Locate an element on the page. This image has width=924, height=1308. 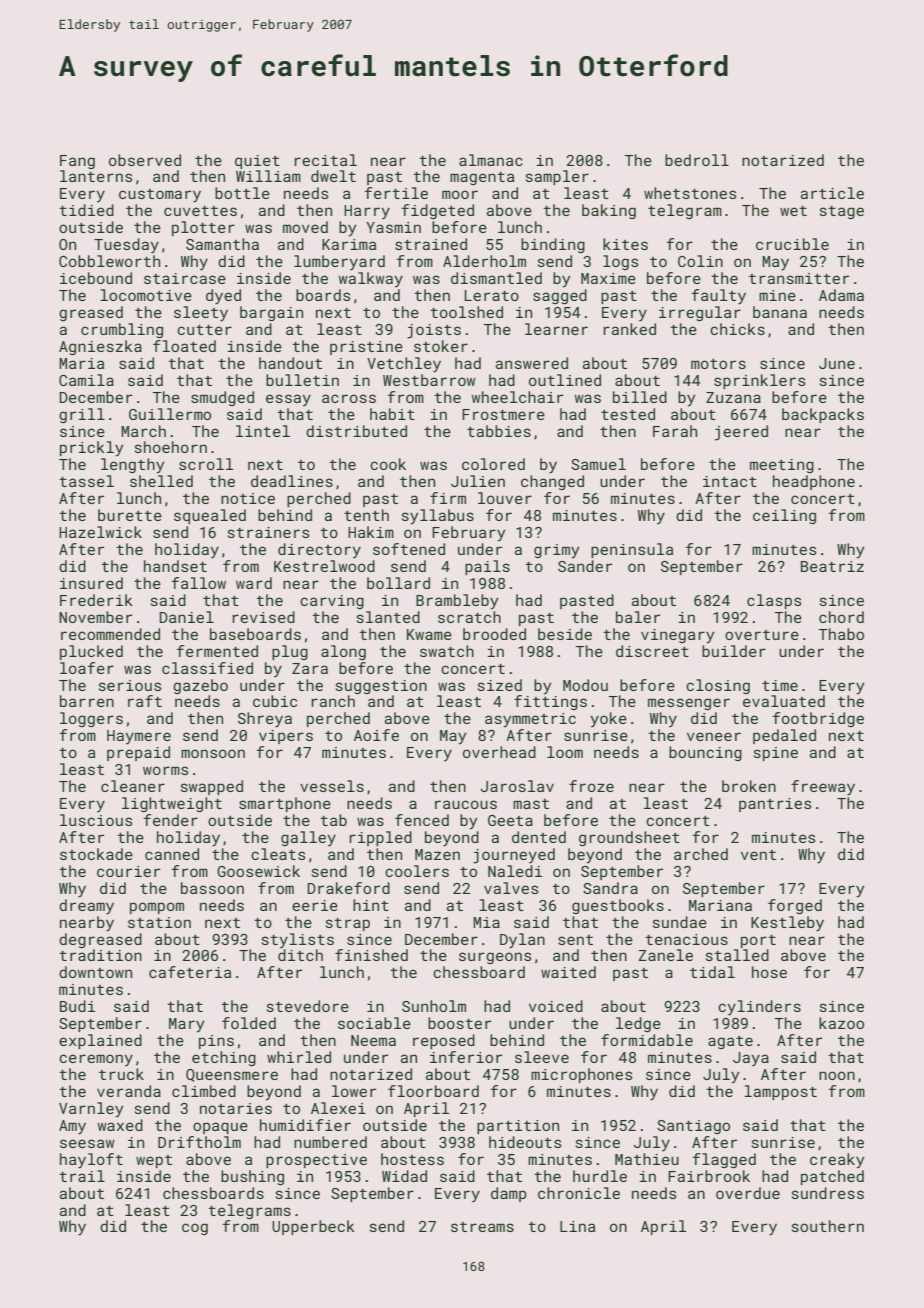
dismantled is located at coordinates (496, 278).
